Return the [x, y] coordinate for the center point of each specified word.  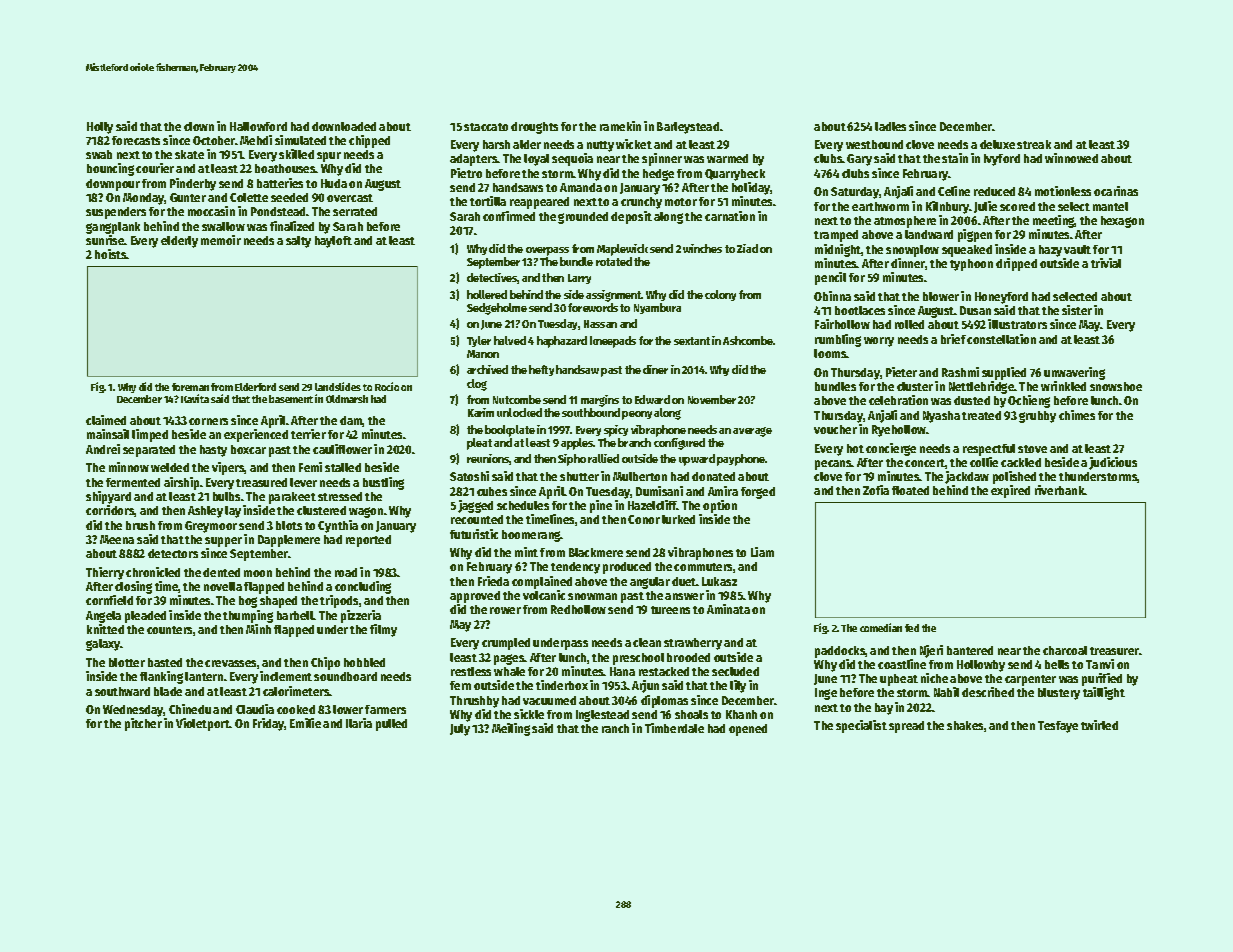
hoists [111, 254]
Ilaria [359, 723]
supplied [1004, 373]
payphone [741, 460]
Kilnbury [948, 207]
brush [140, 525]
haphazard [562, 342]
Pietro [466, 173]
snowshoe [1116, 386]
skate [189, 154]
